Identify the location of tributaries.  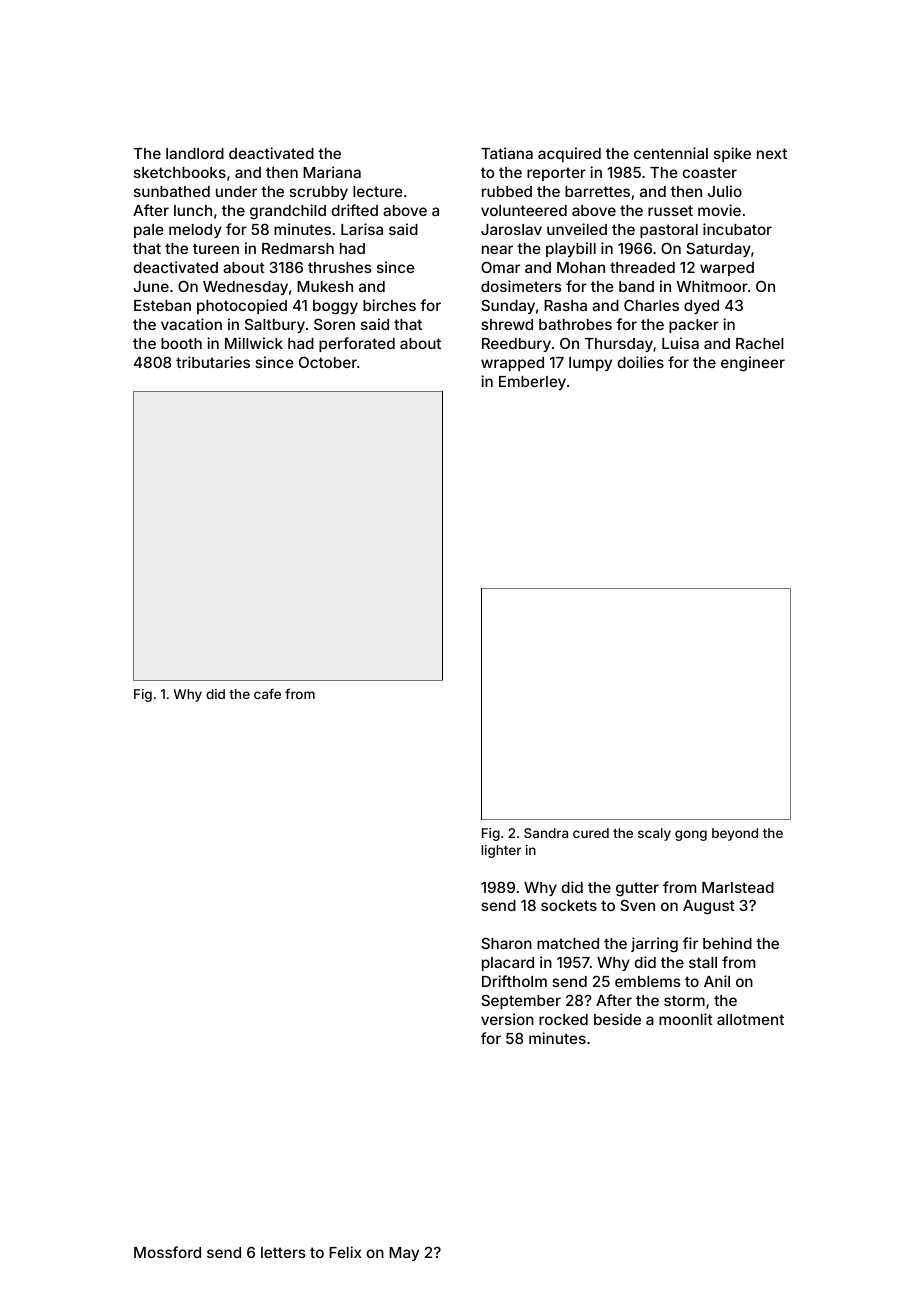
(213, 362).
